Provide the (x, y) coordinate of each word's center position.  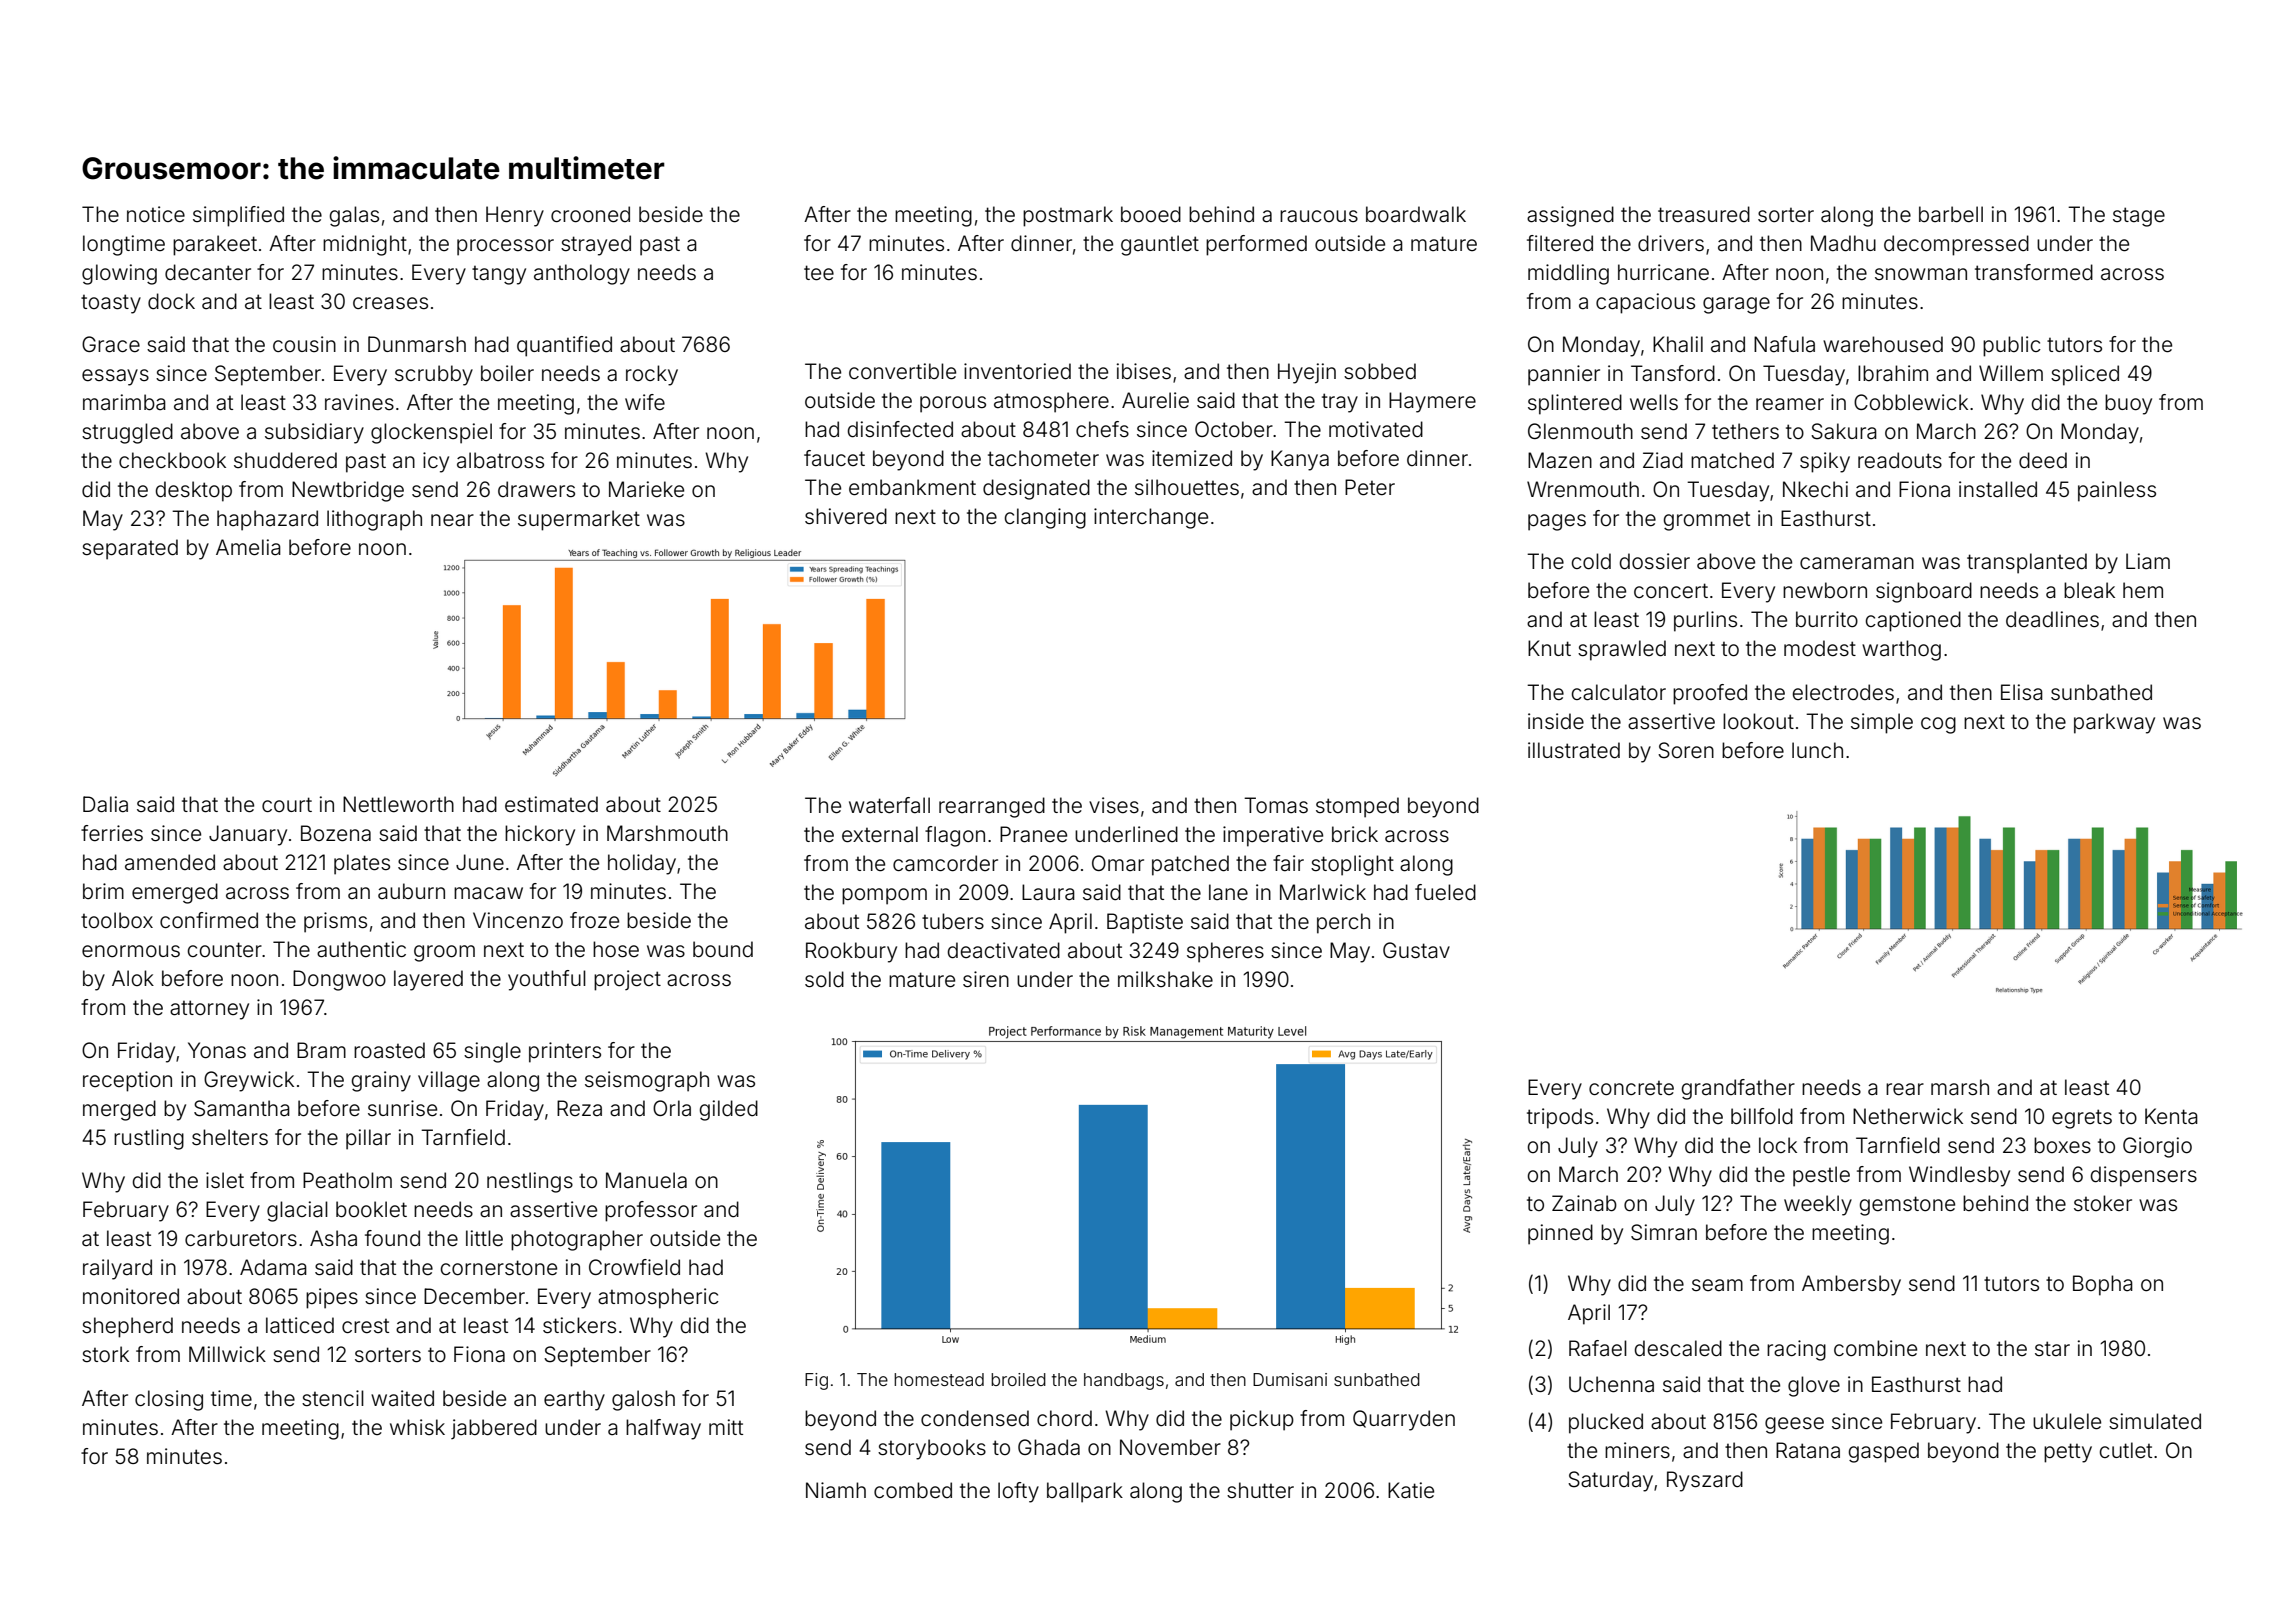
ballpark (1085, 1492)
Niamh (836, 1490)
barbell (1951, 214)
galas (354, 216)
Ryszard (1705, 1481)
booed (1151, 214)
